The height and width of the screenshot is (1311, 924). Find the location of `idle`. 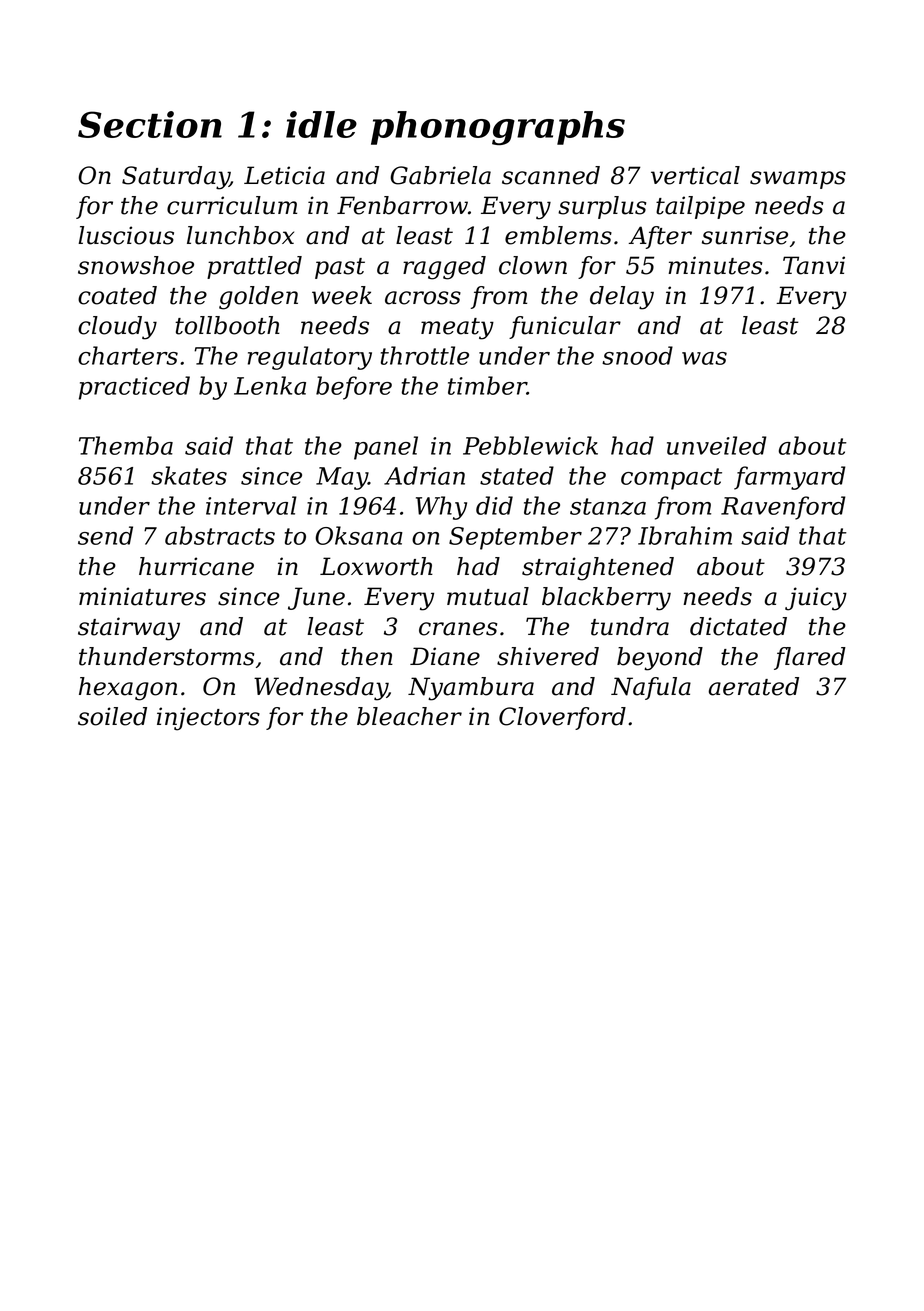

idle is located at coordinates (321, 124).
